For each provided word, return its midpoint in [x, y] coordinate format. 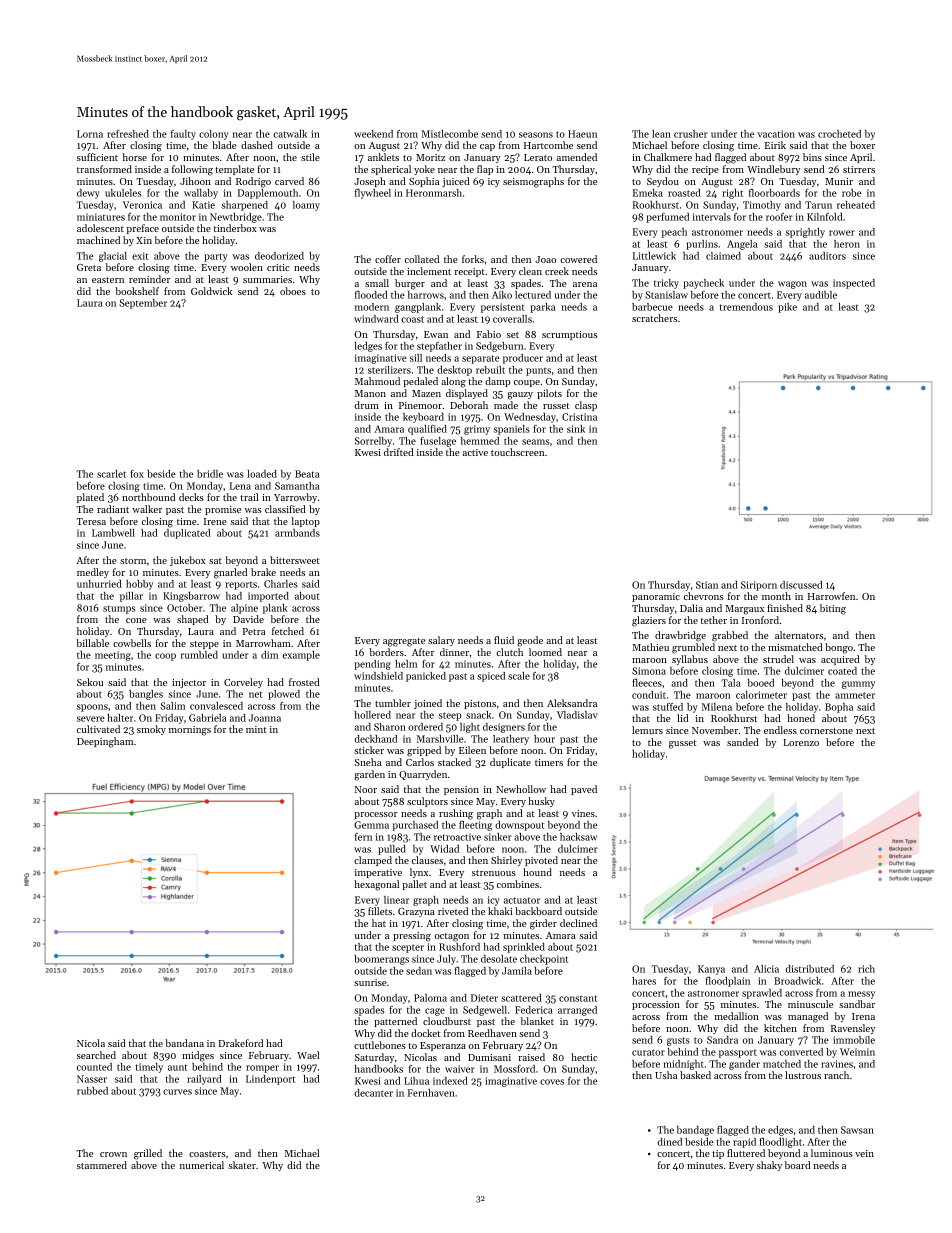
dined [670, 1142]
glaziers [649, 621]
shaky [769, 1166]
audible [821, 295]
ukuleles [123, 193]
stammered [102, 1165]
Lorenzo [801, 742]
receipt [470, 272]
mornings [190, 731]
